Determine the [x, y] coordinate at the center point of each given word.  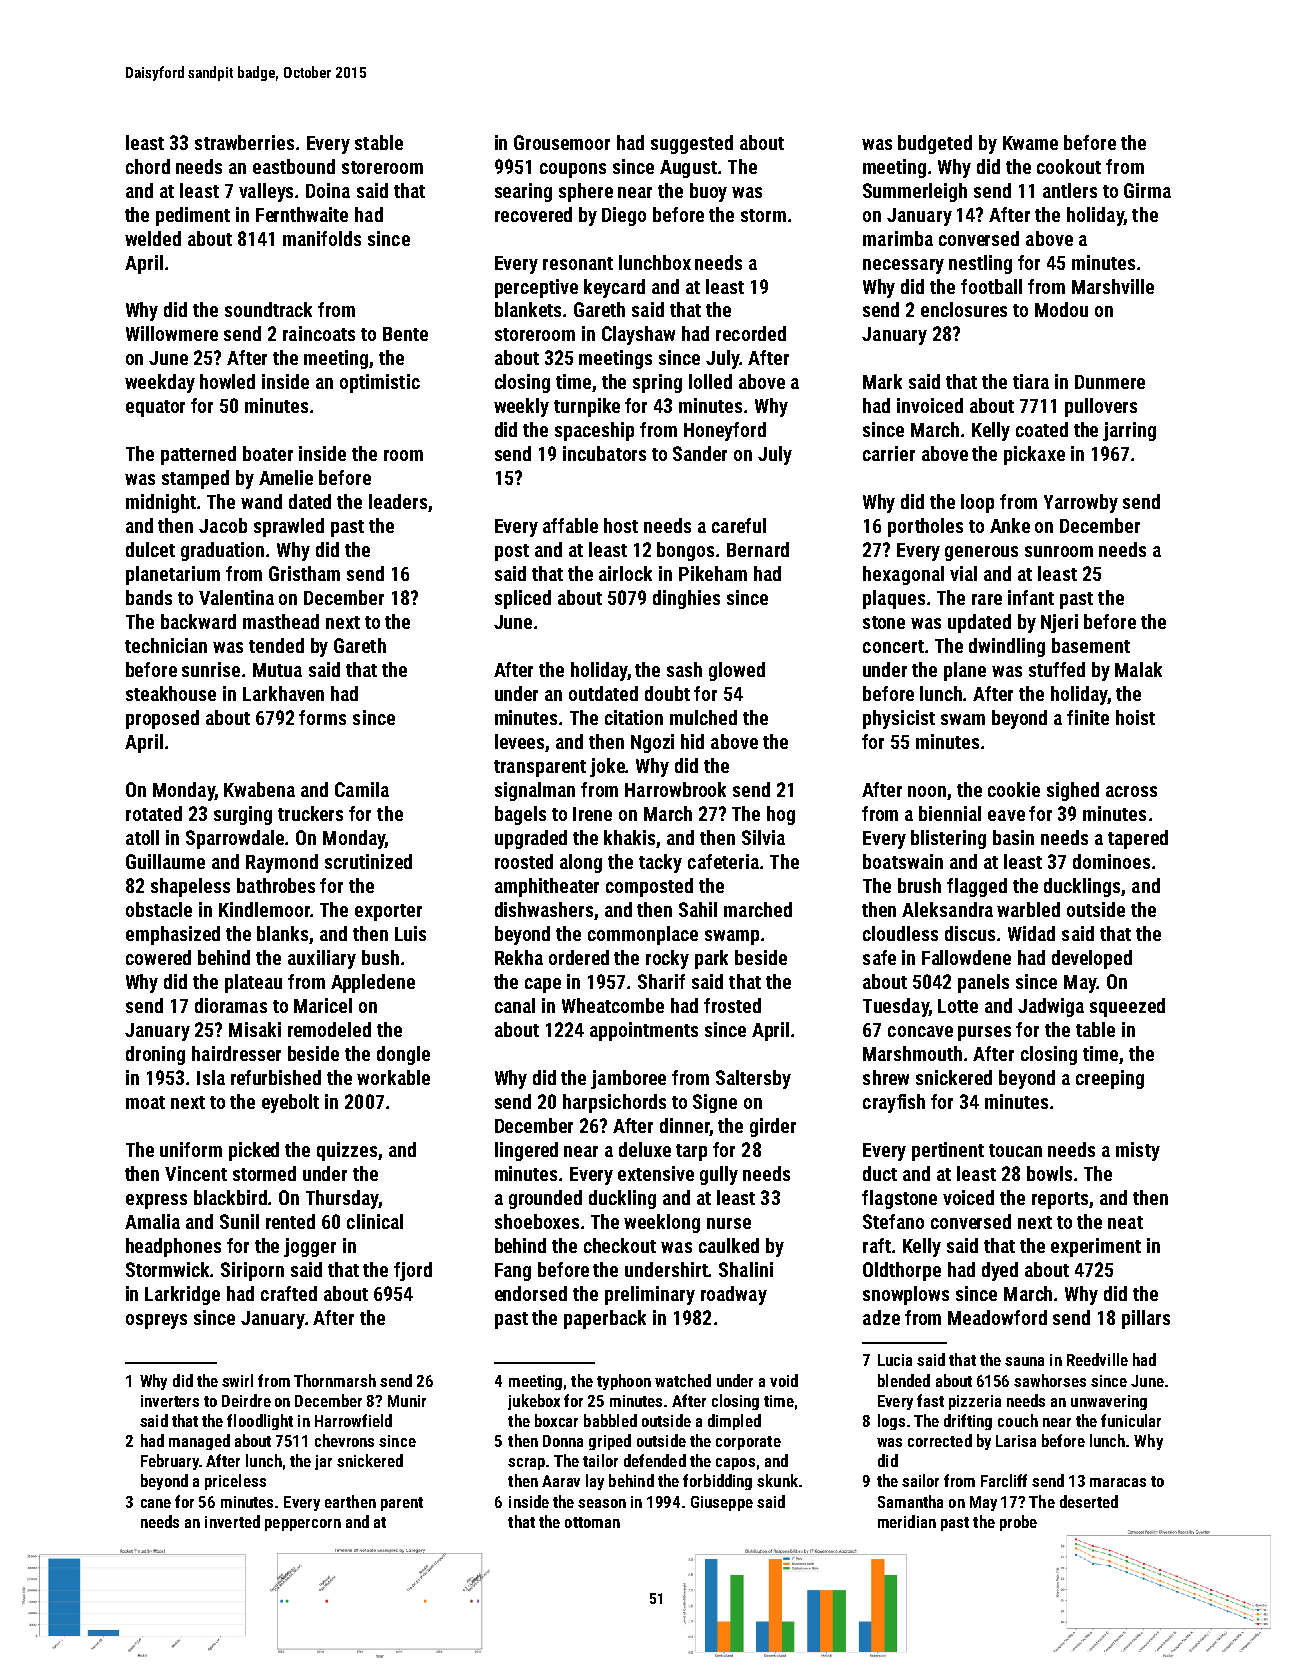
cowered [158, 957]
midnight [161, 503]
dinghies [686, 599]
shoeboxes [537, 1221]
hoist [1135, 717]
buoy [708, 192]
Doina [328, 190]
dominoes [1111, 861]
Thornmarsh [335, 1380]
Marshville [1113, 286]
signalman [535, 791]
